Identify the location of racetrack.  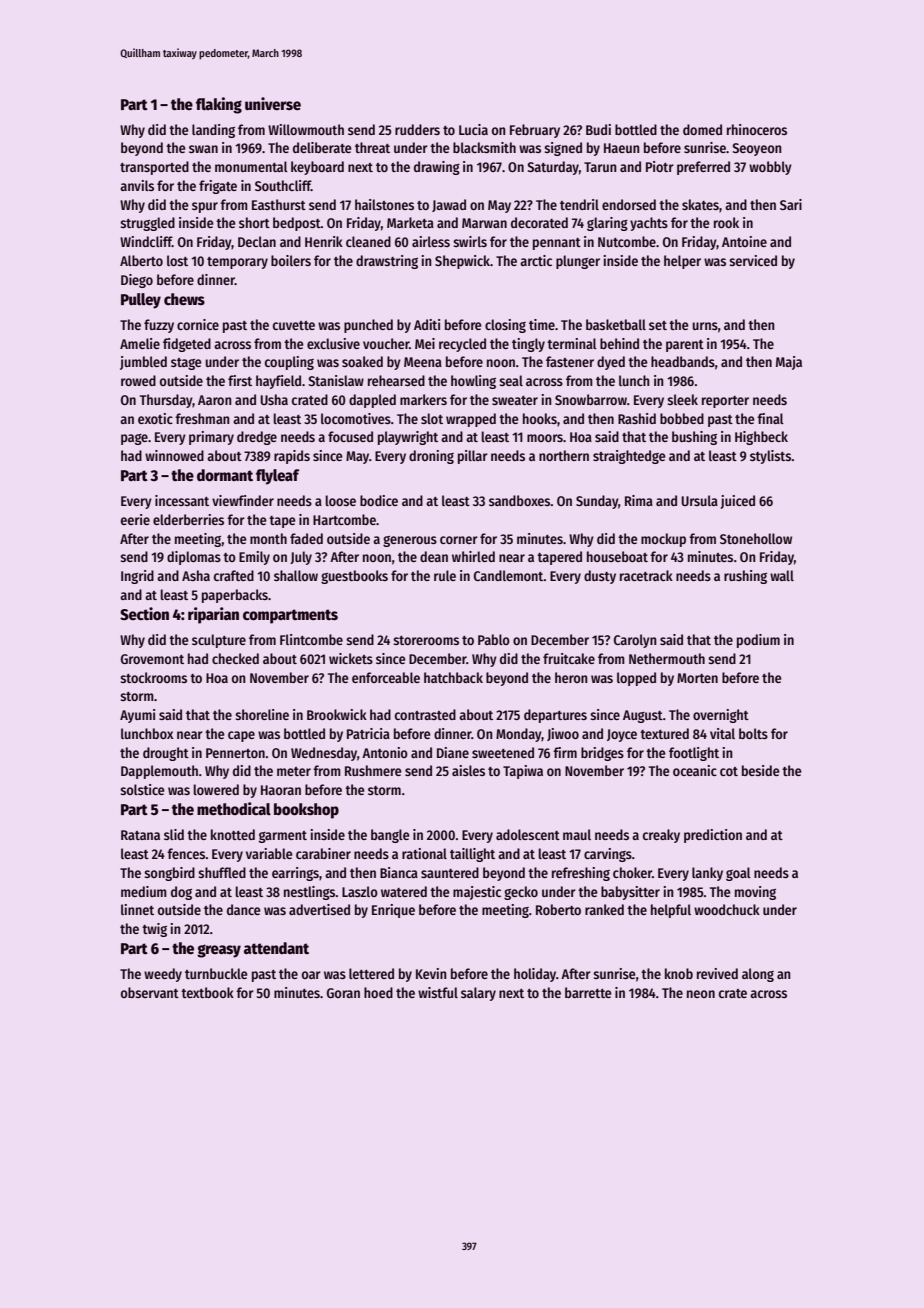
(646, 575).
